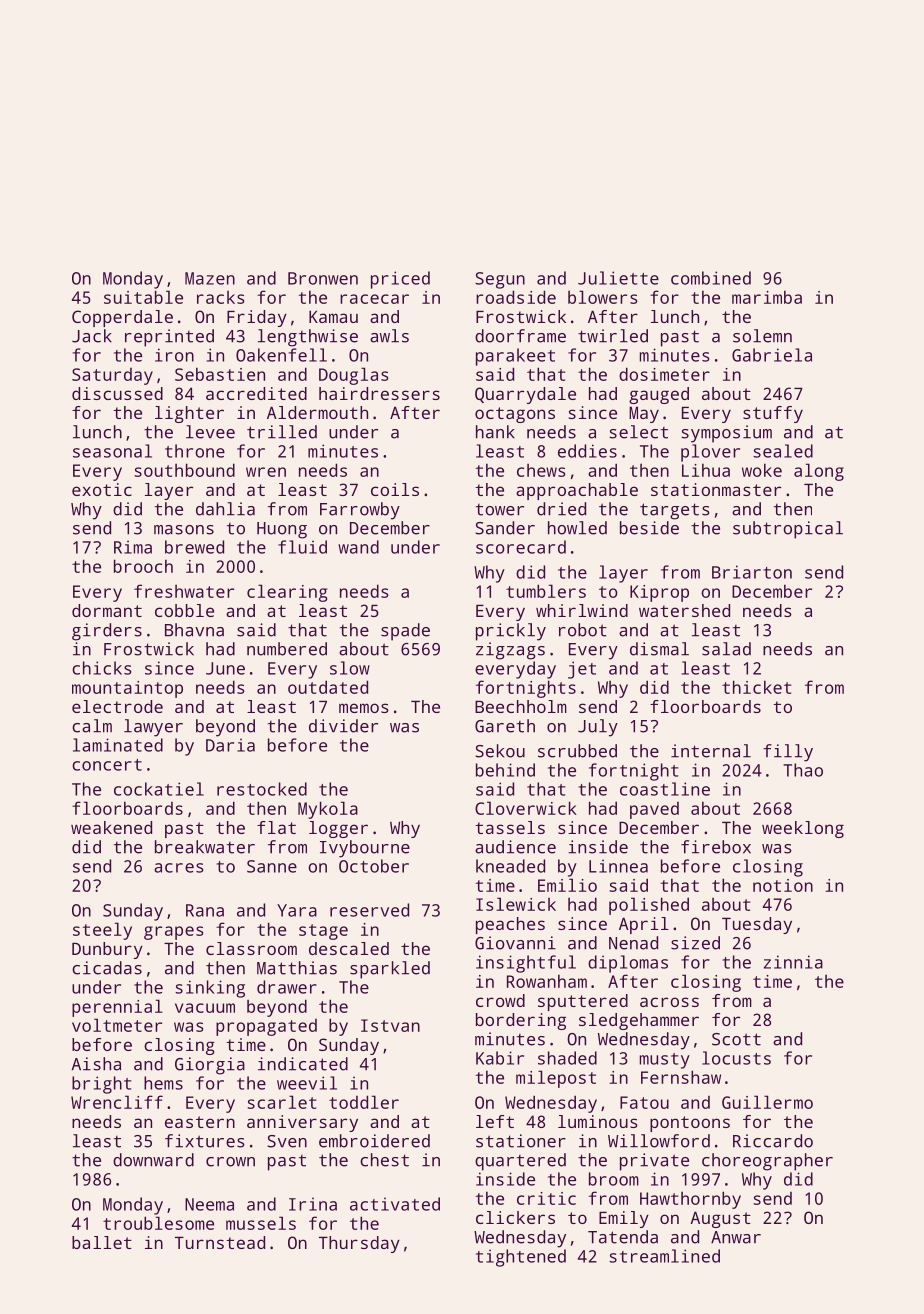 The height and width of the screenshot is (1314, 924). I want to click on October, so click(374, 866).
